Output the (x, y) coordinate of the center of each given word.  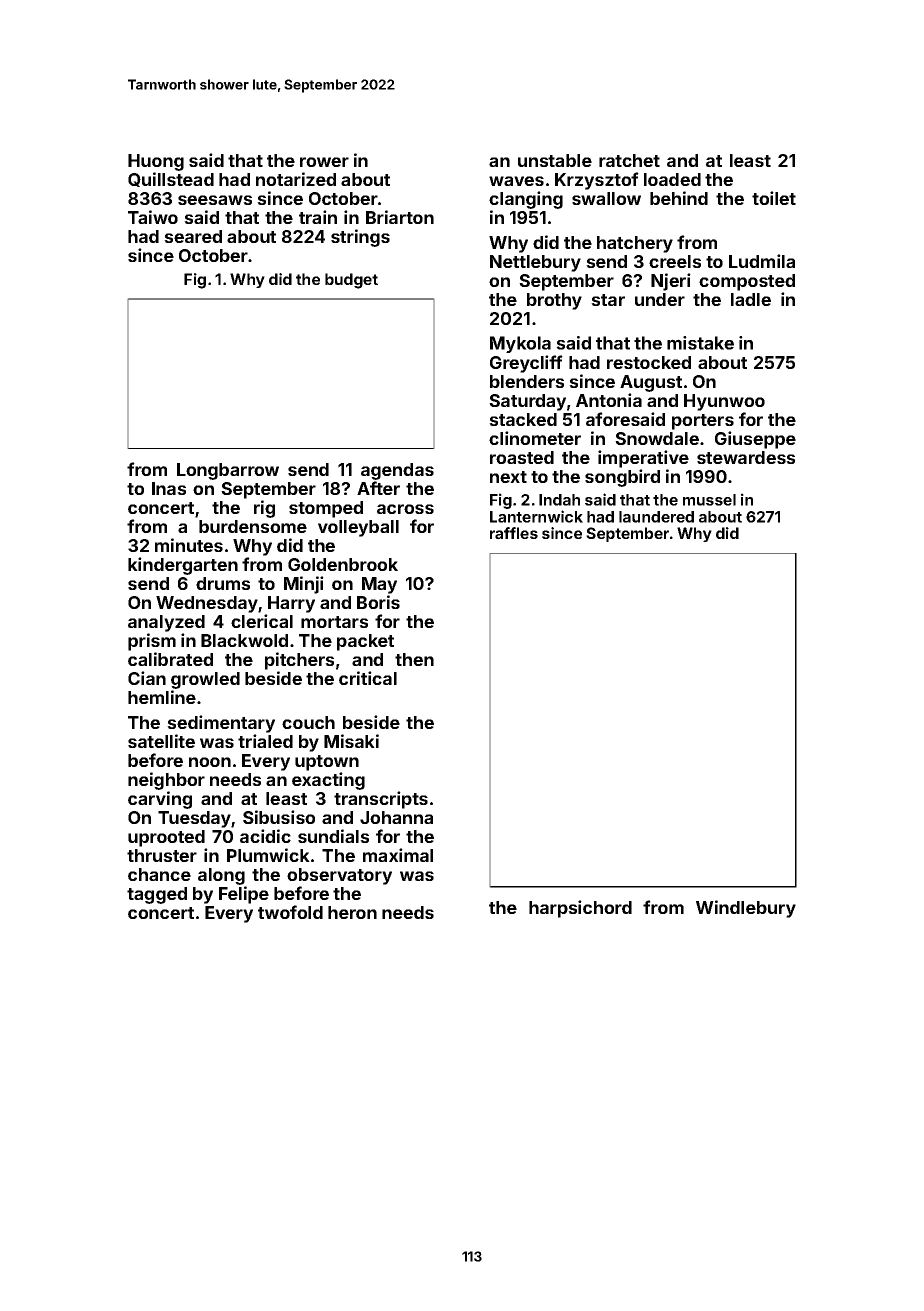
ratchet (629, 160)
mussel (709, 500)
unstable (555, 160)
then (414, 659)
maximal (398, 855)
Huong (156, 162)
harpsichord (580, 909)
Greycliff (526, 364)
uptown (327, 763)
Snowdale (657, 438)
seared (193, 236)
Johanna (396, 817)
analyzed (166, 623)
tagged (157, 895)
